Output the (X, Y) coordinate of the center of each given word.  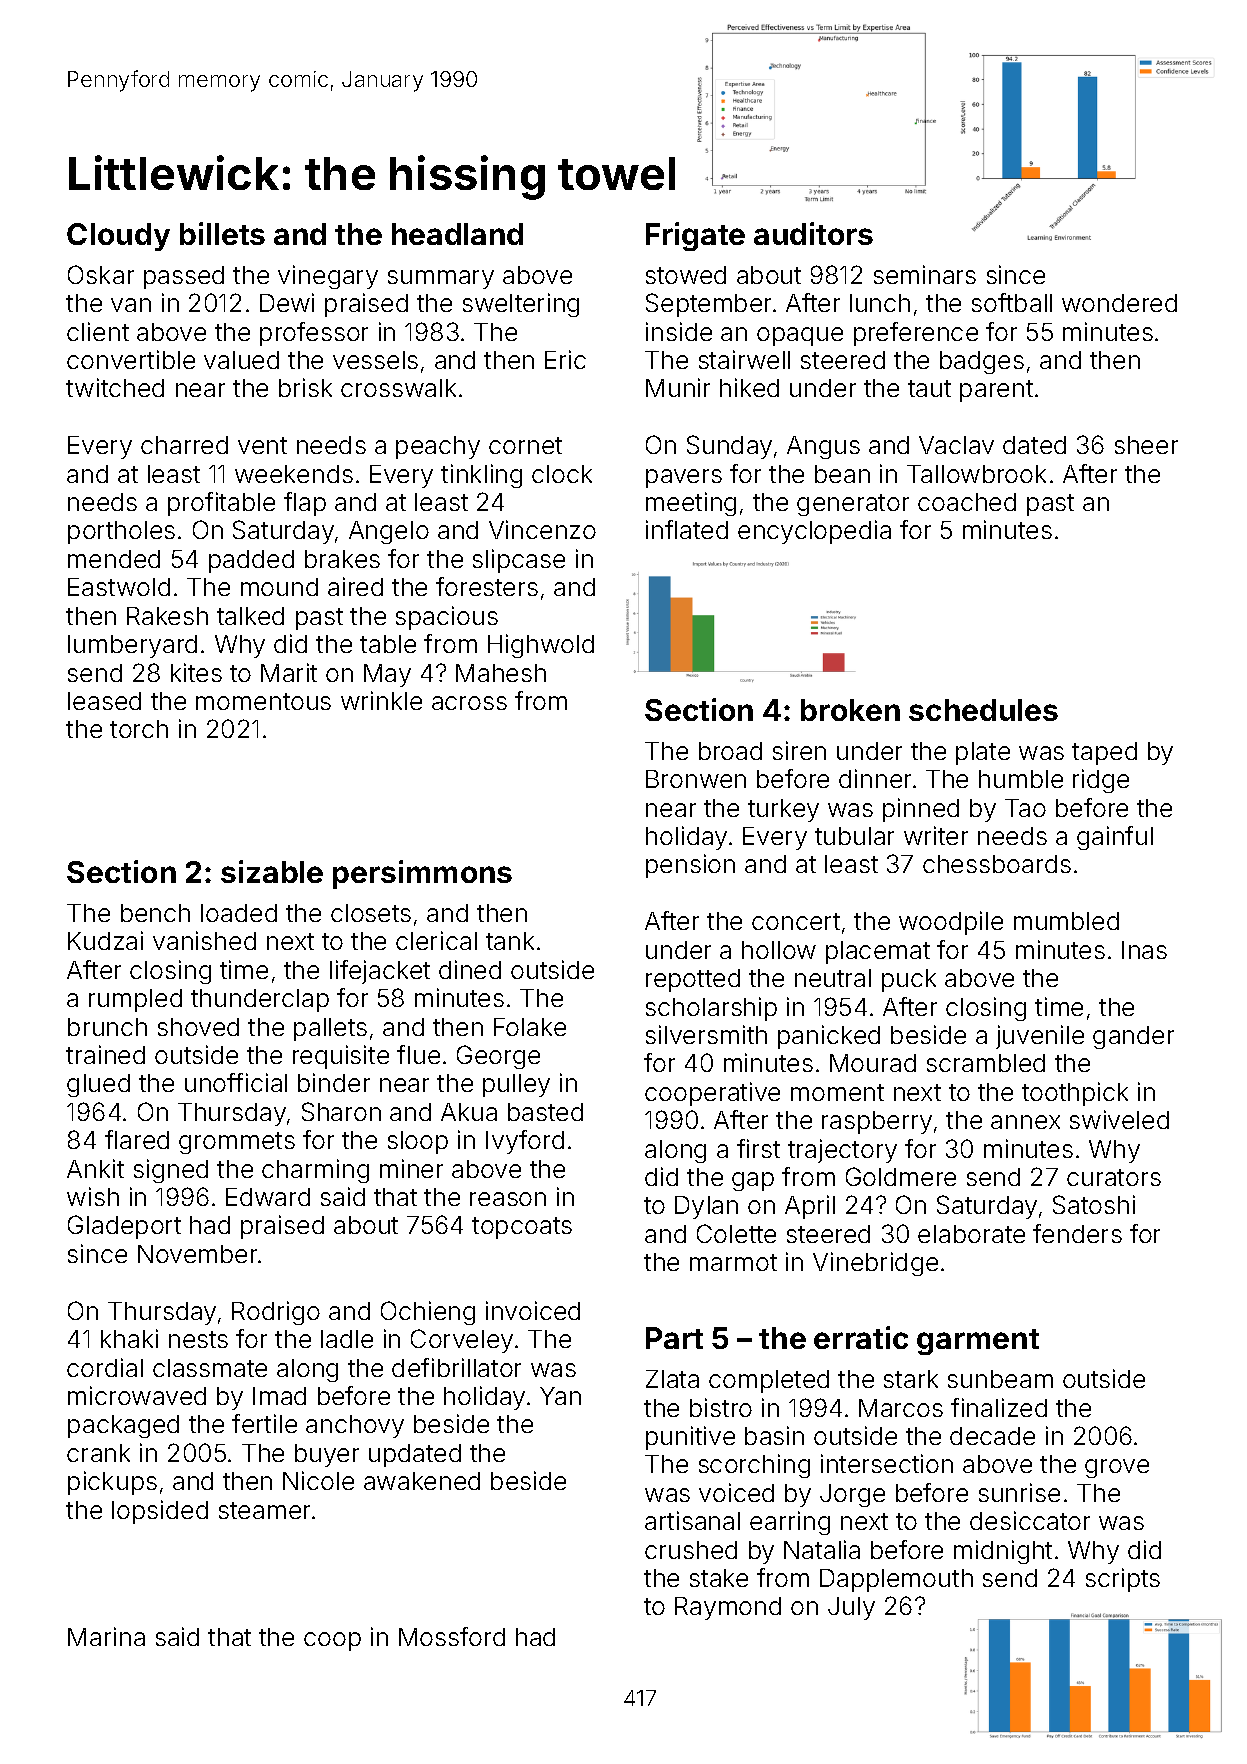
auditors (813, 233)
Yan (560, 1396)
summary (441, 279)
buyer (327, 1455)
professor (314, 334)
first (758, 1148)
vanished (204, 940)
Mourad (873, 1063)
